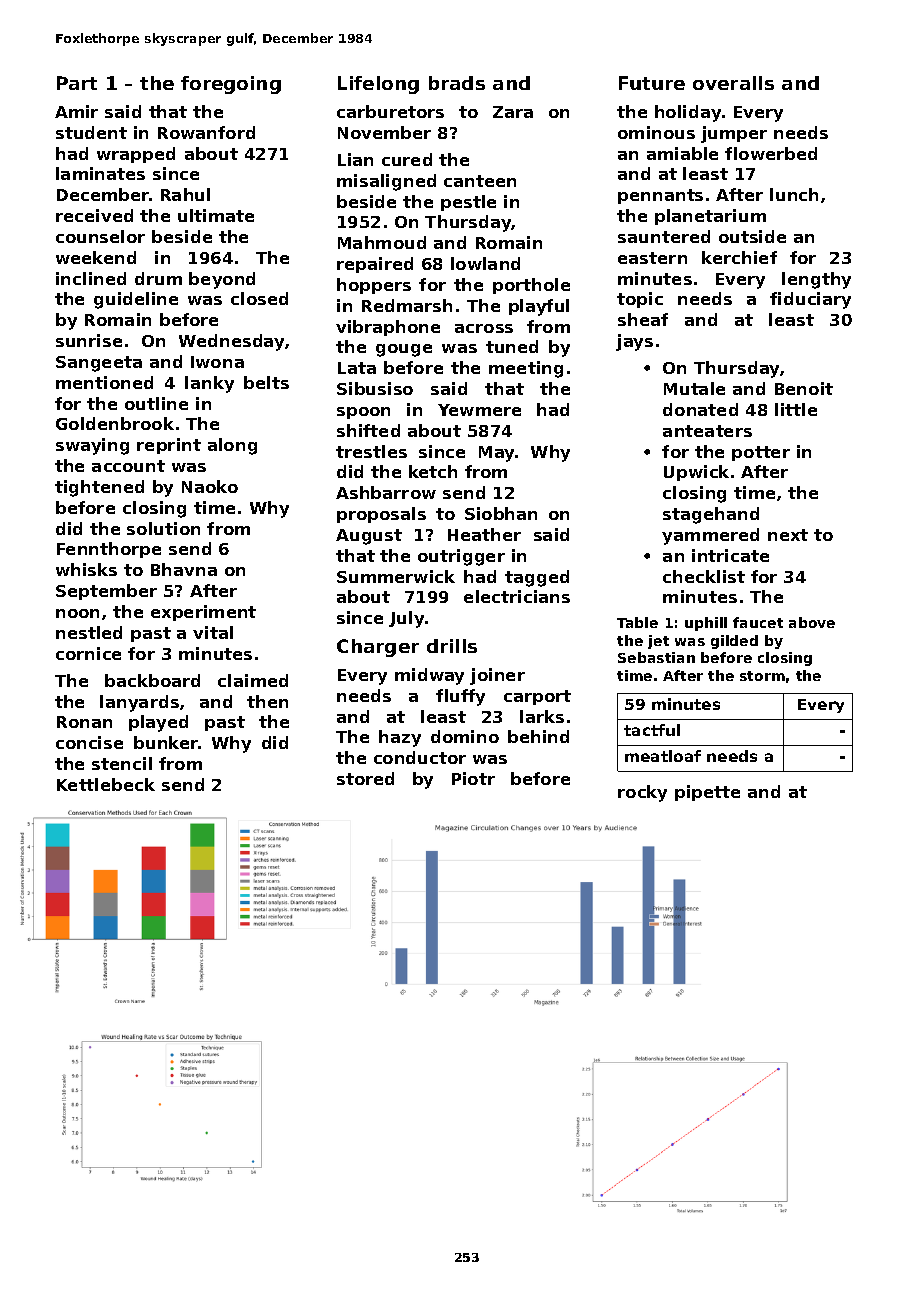  I want to click on Summerwick, so click(396, 576).
